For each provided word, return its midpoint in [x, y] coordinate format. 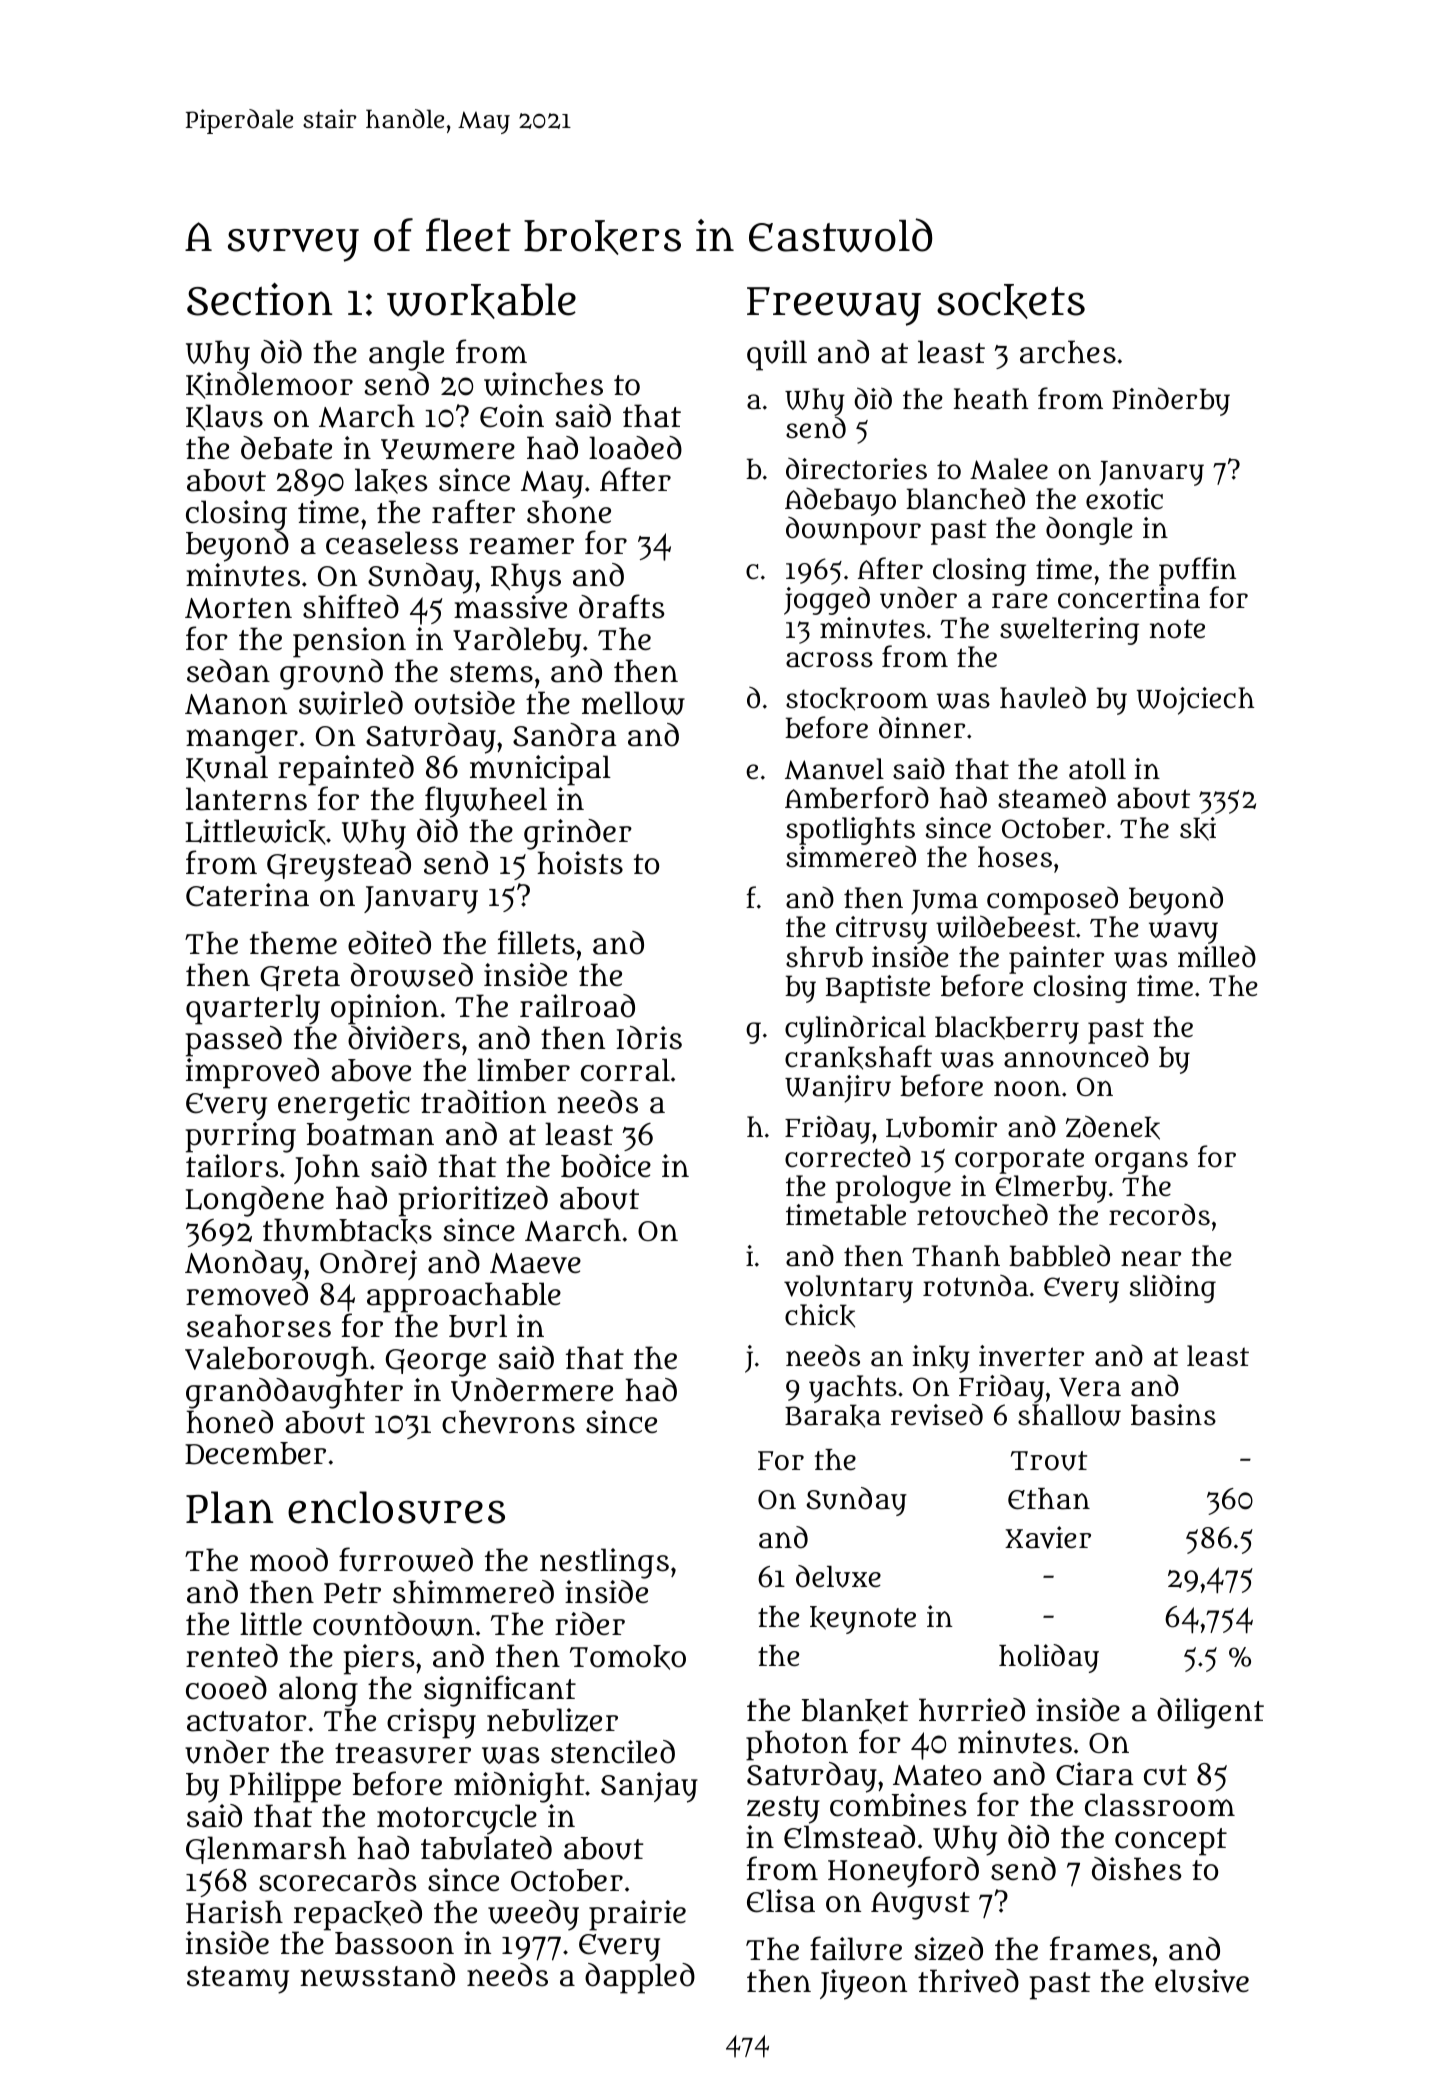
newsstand [377, 1975]
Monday [244, 1265]
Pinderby [1171, 401]
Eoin [512, 416]
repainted [346, 770]
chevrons [508, 1422]
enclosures [396, 1507]
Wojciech [1195, 701]
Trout [1049, 1461]
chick [820, 1316]
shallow [1069, 1415]
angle [406, 355]
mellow [633, 703]
